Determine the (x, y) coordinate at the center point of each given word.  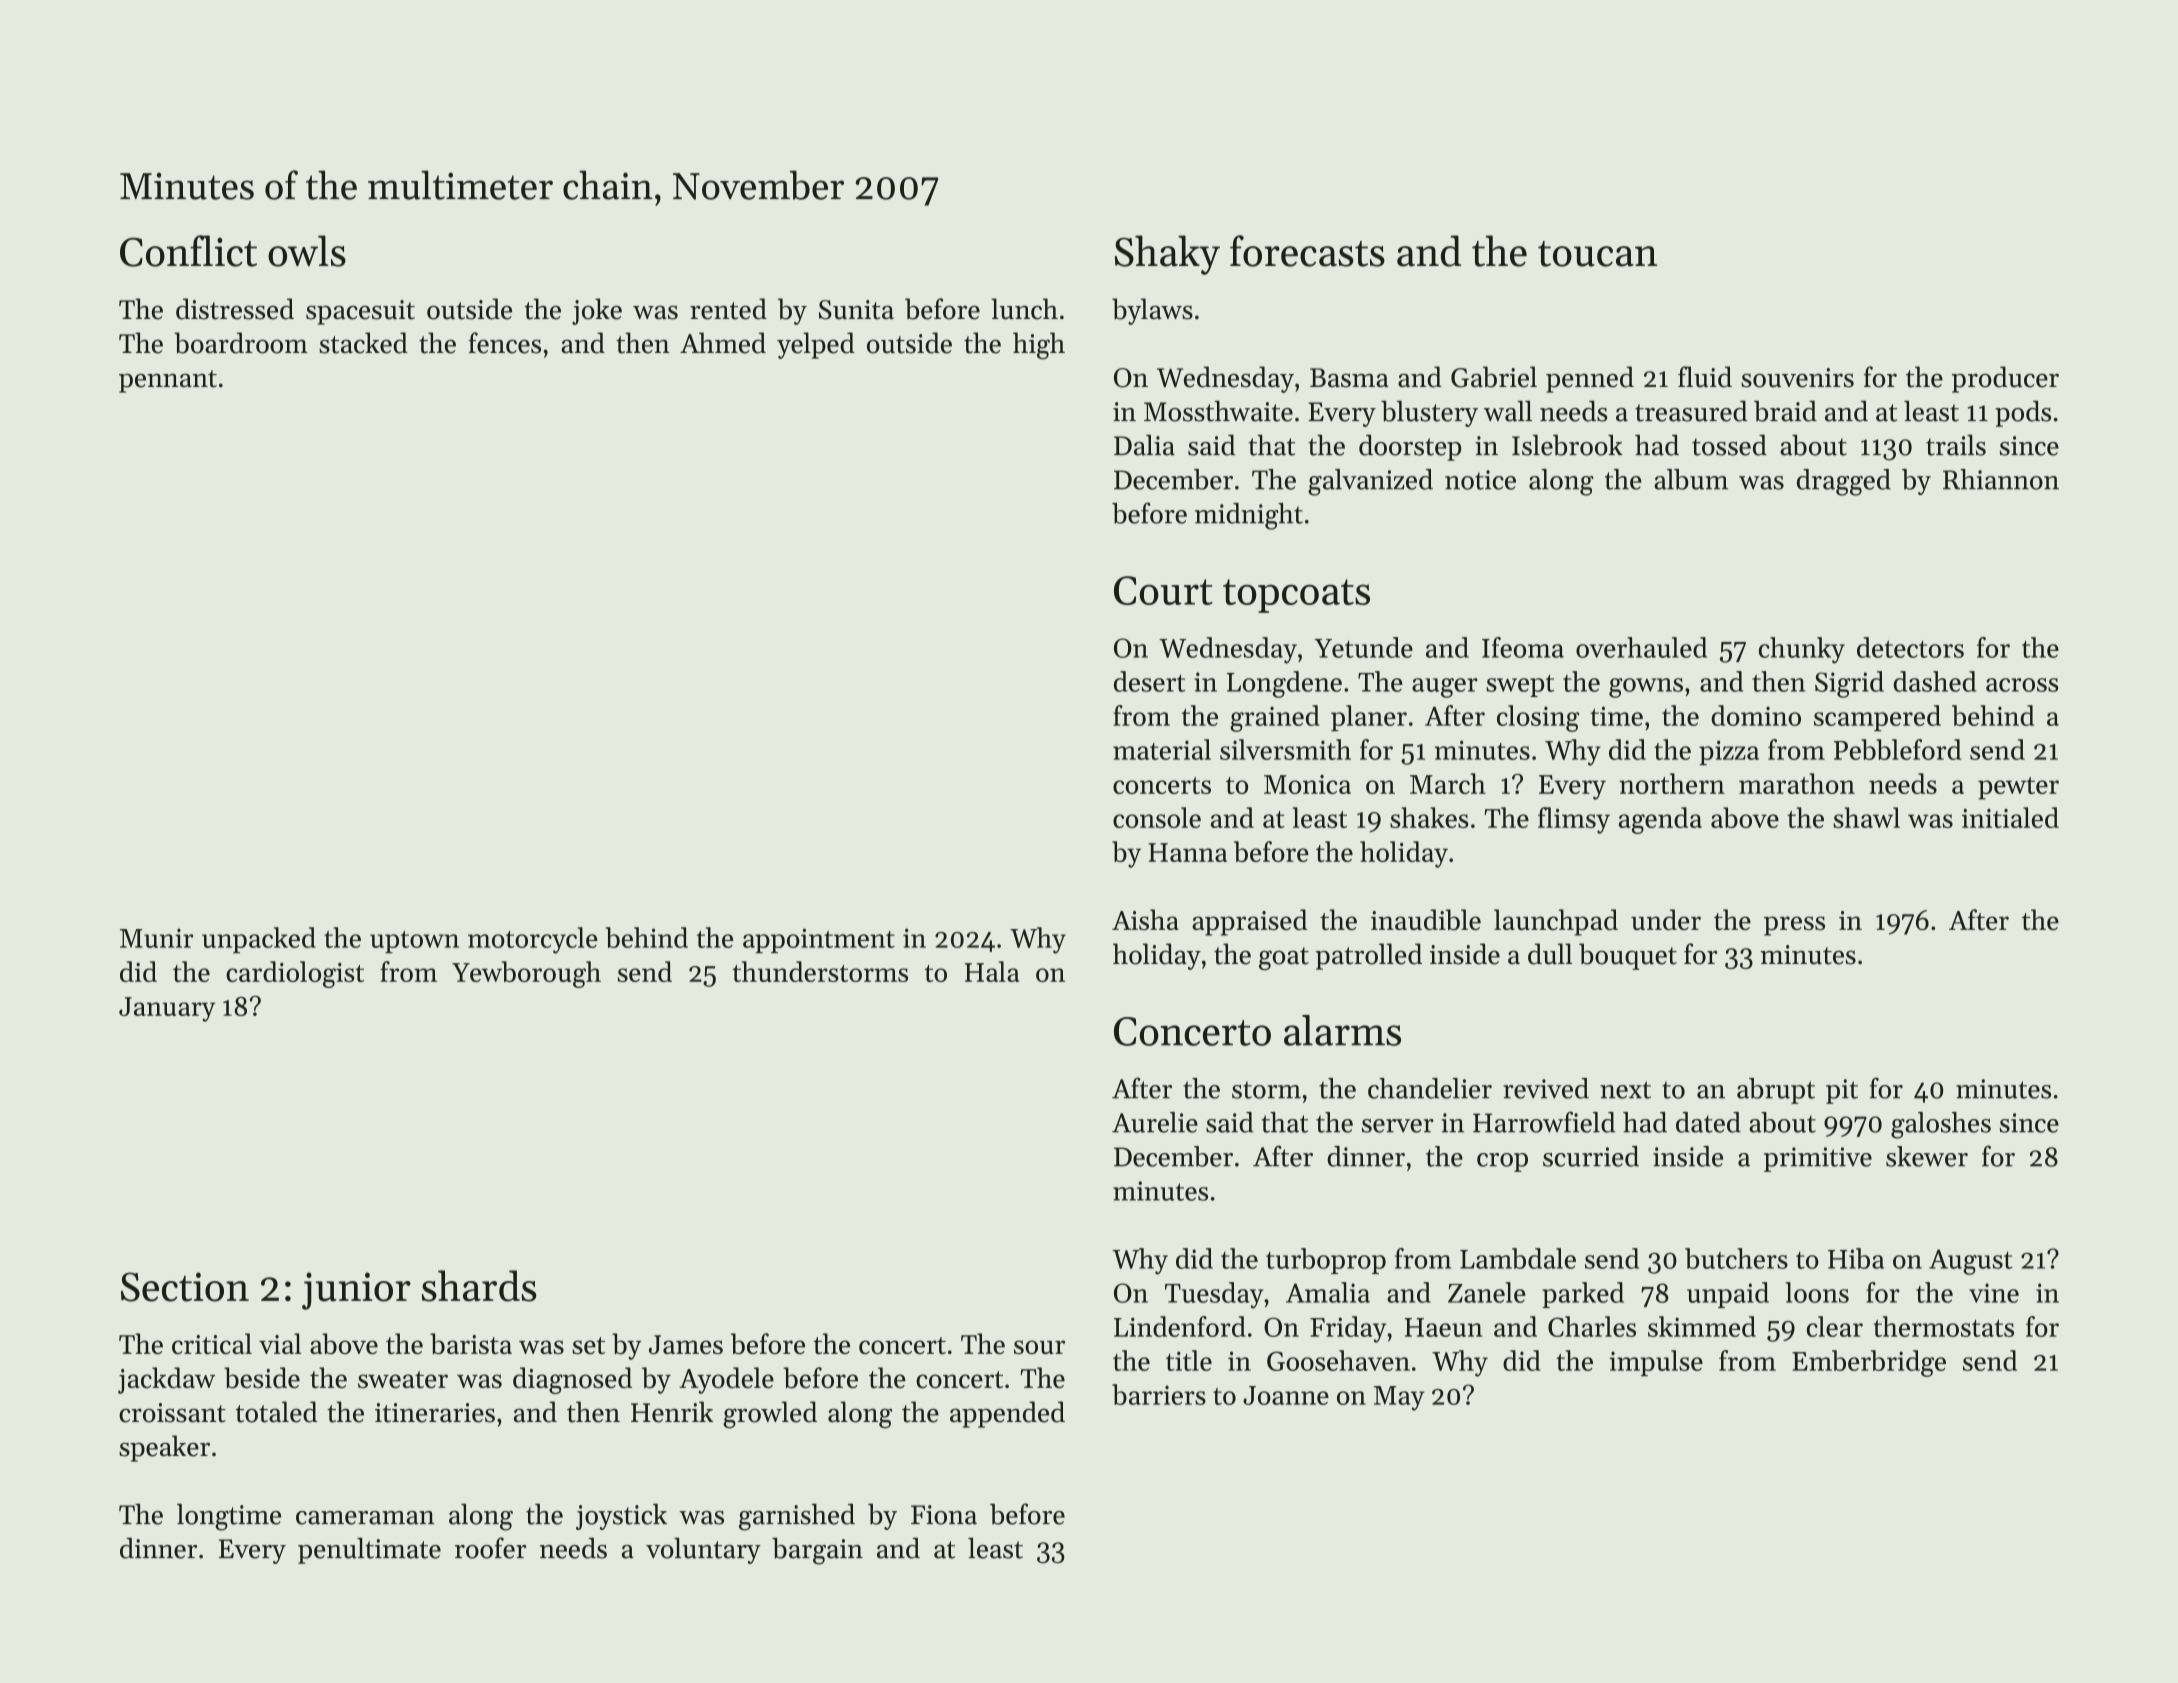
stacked (363, 343)
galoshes (1941, 1125)
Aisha (1145, 919)
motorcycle (533, 940)
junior (356, 1291)
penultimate (369, 1550)
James (686, 1344)
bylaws (1152, 311)
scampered (1877, 718)
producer (2005, 379)
